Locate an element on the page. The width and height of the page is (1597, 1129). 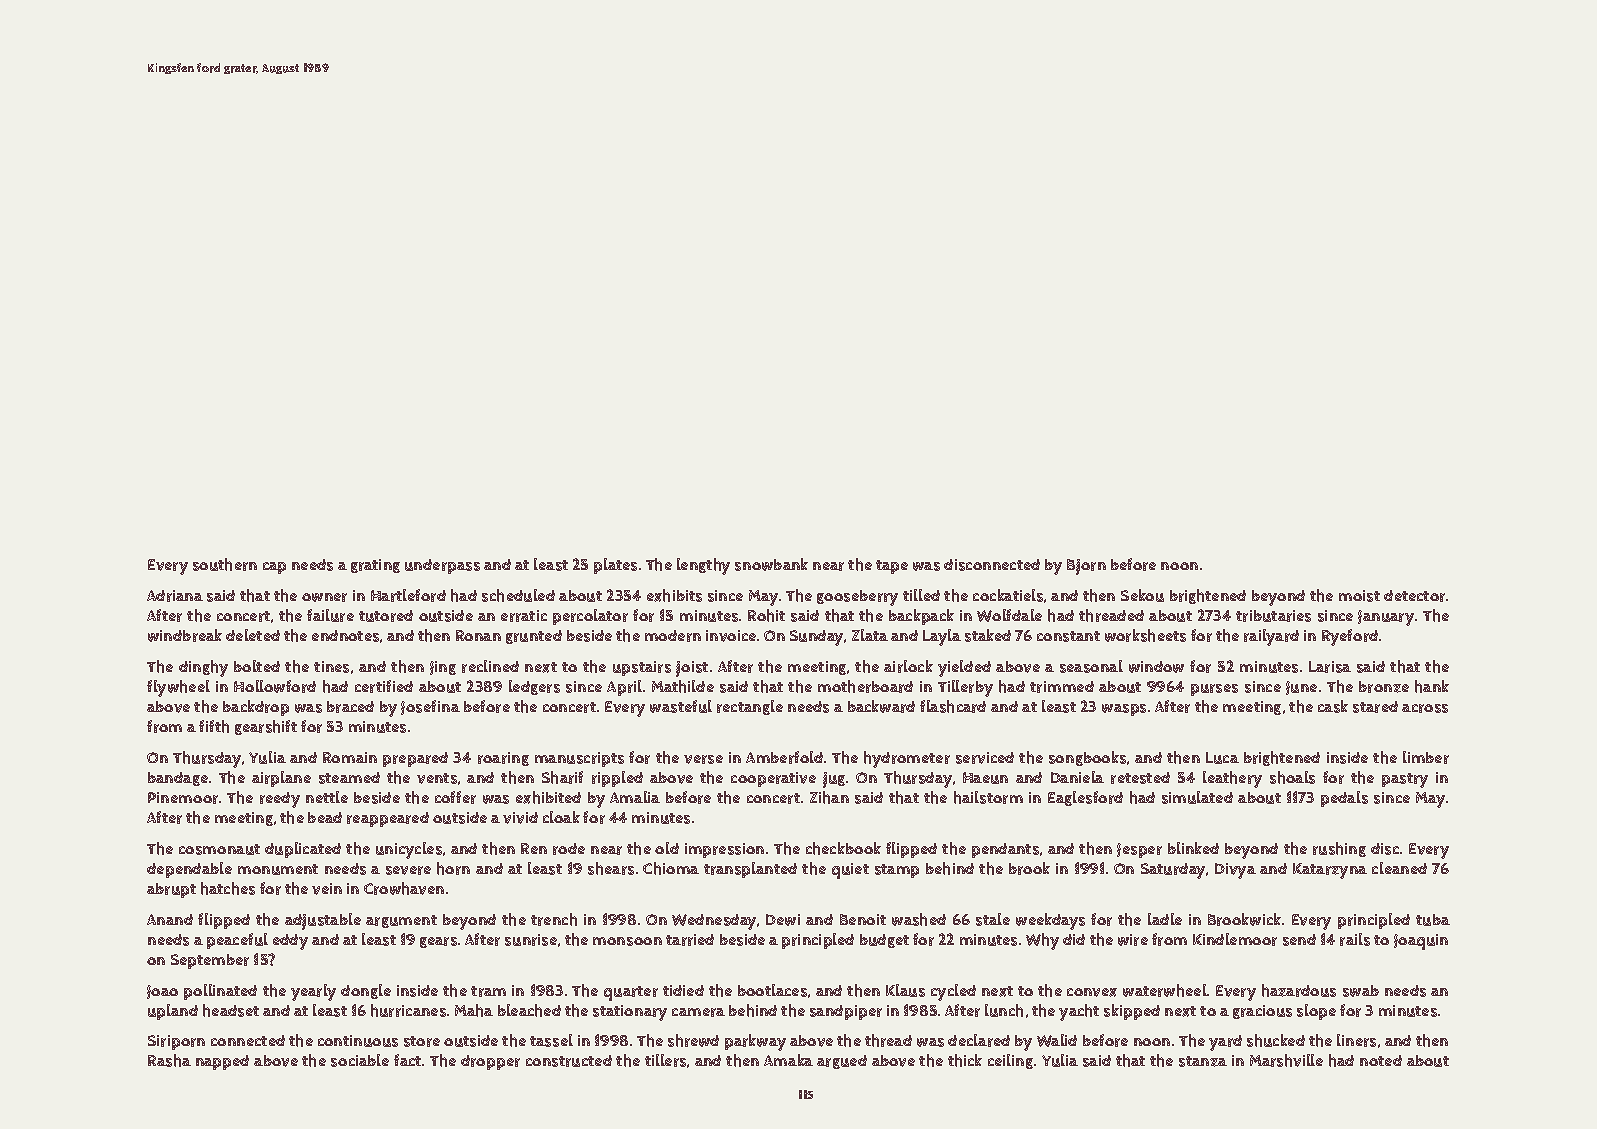
tillers is located at coordinates (665, 1060).
